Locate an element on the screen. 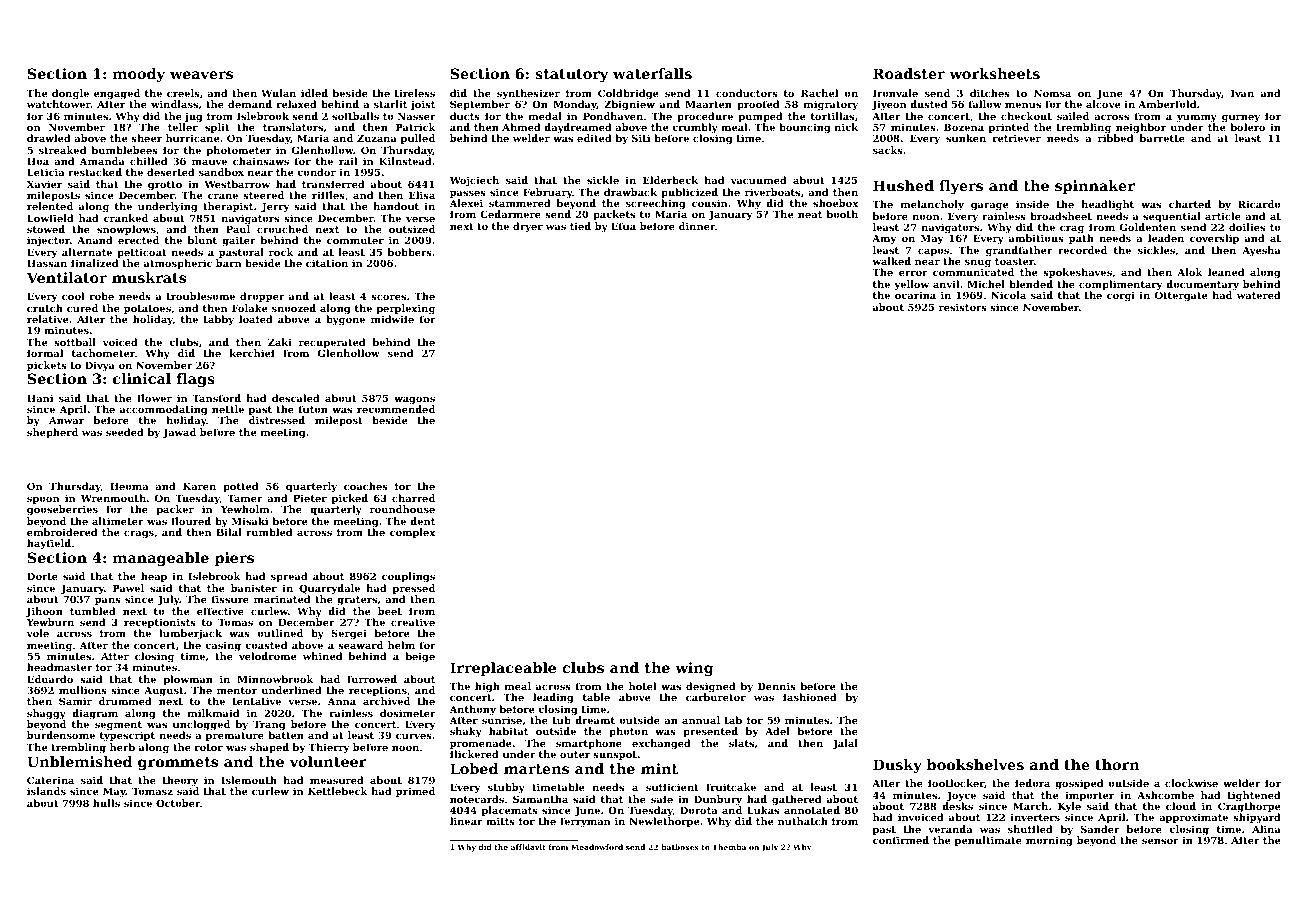  moody is located at coordinates (139, 75).
